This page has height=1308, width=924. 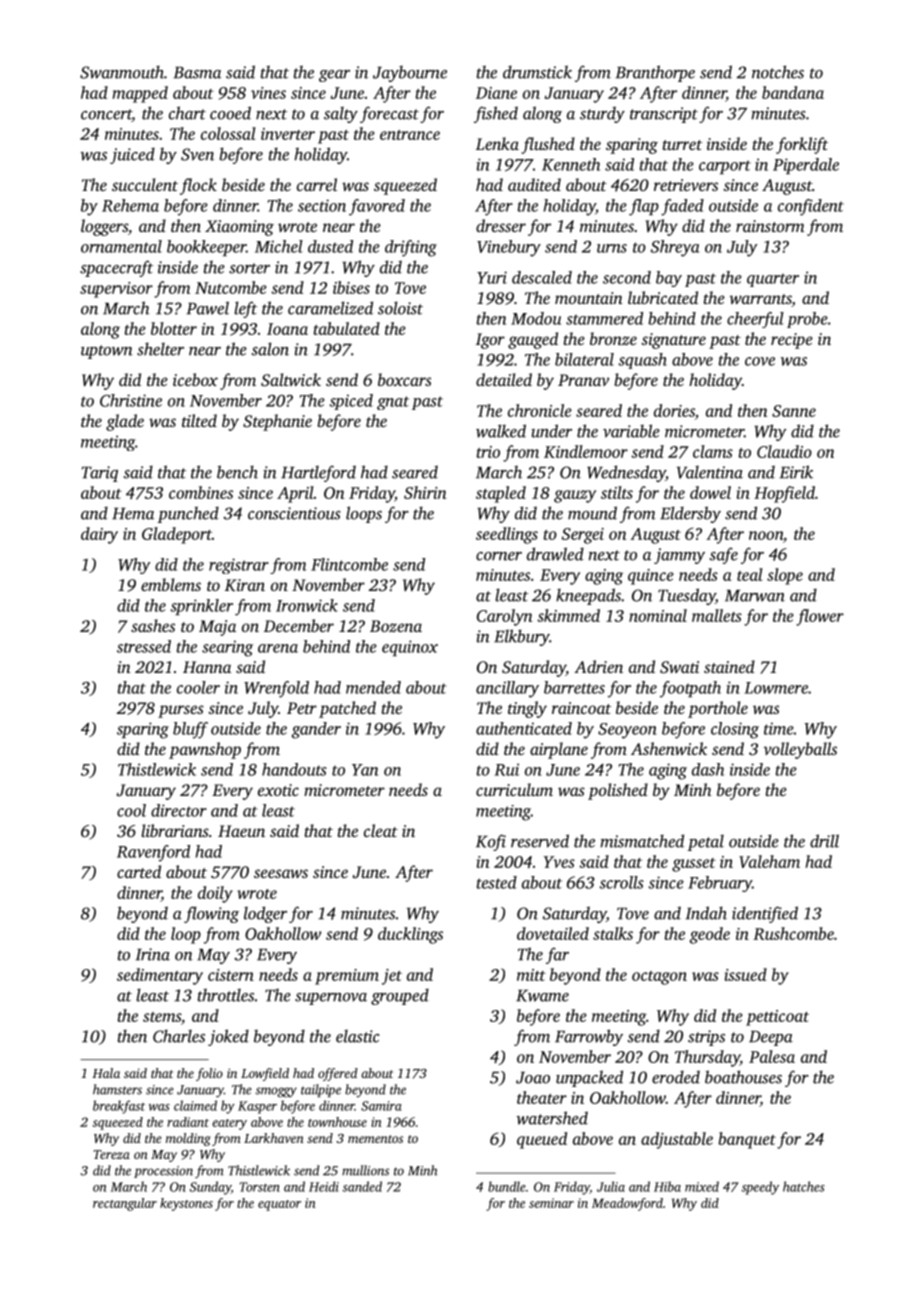 I want to click on porthole, so click(x=718, y=709).
